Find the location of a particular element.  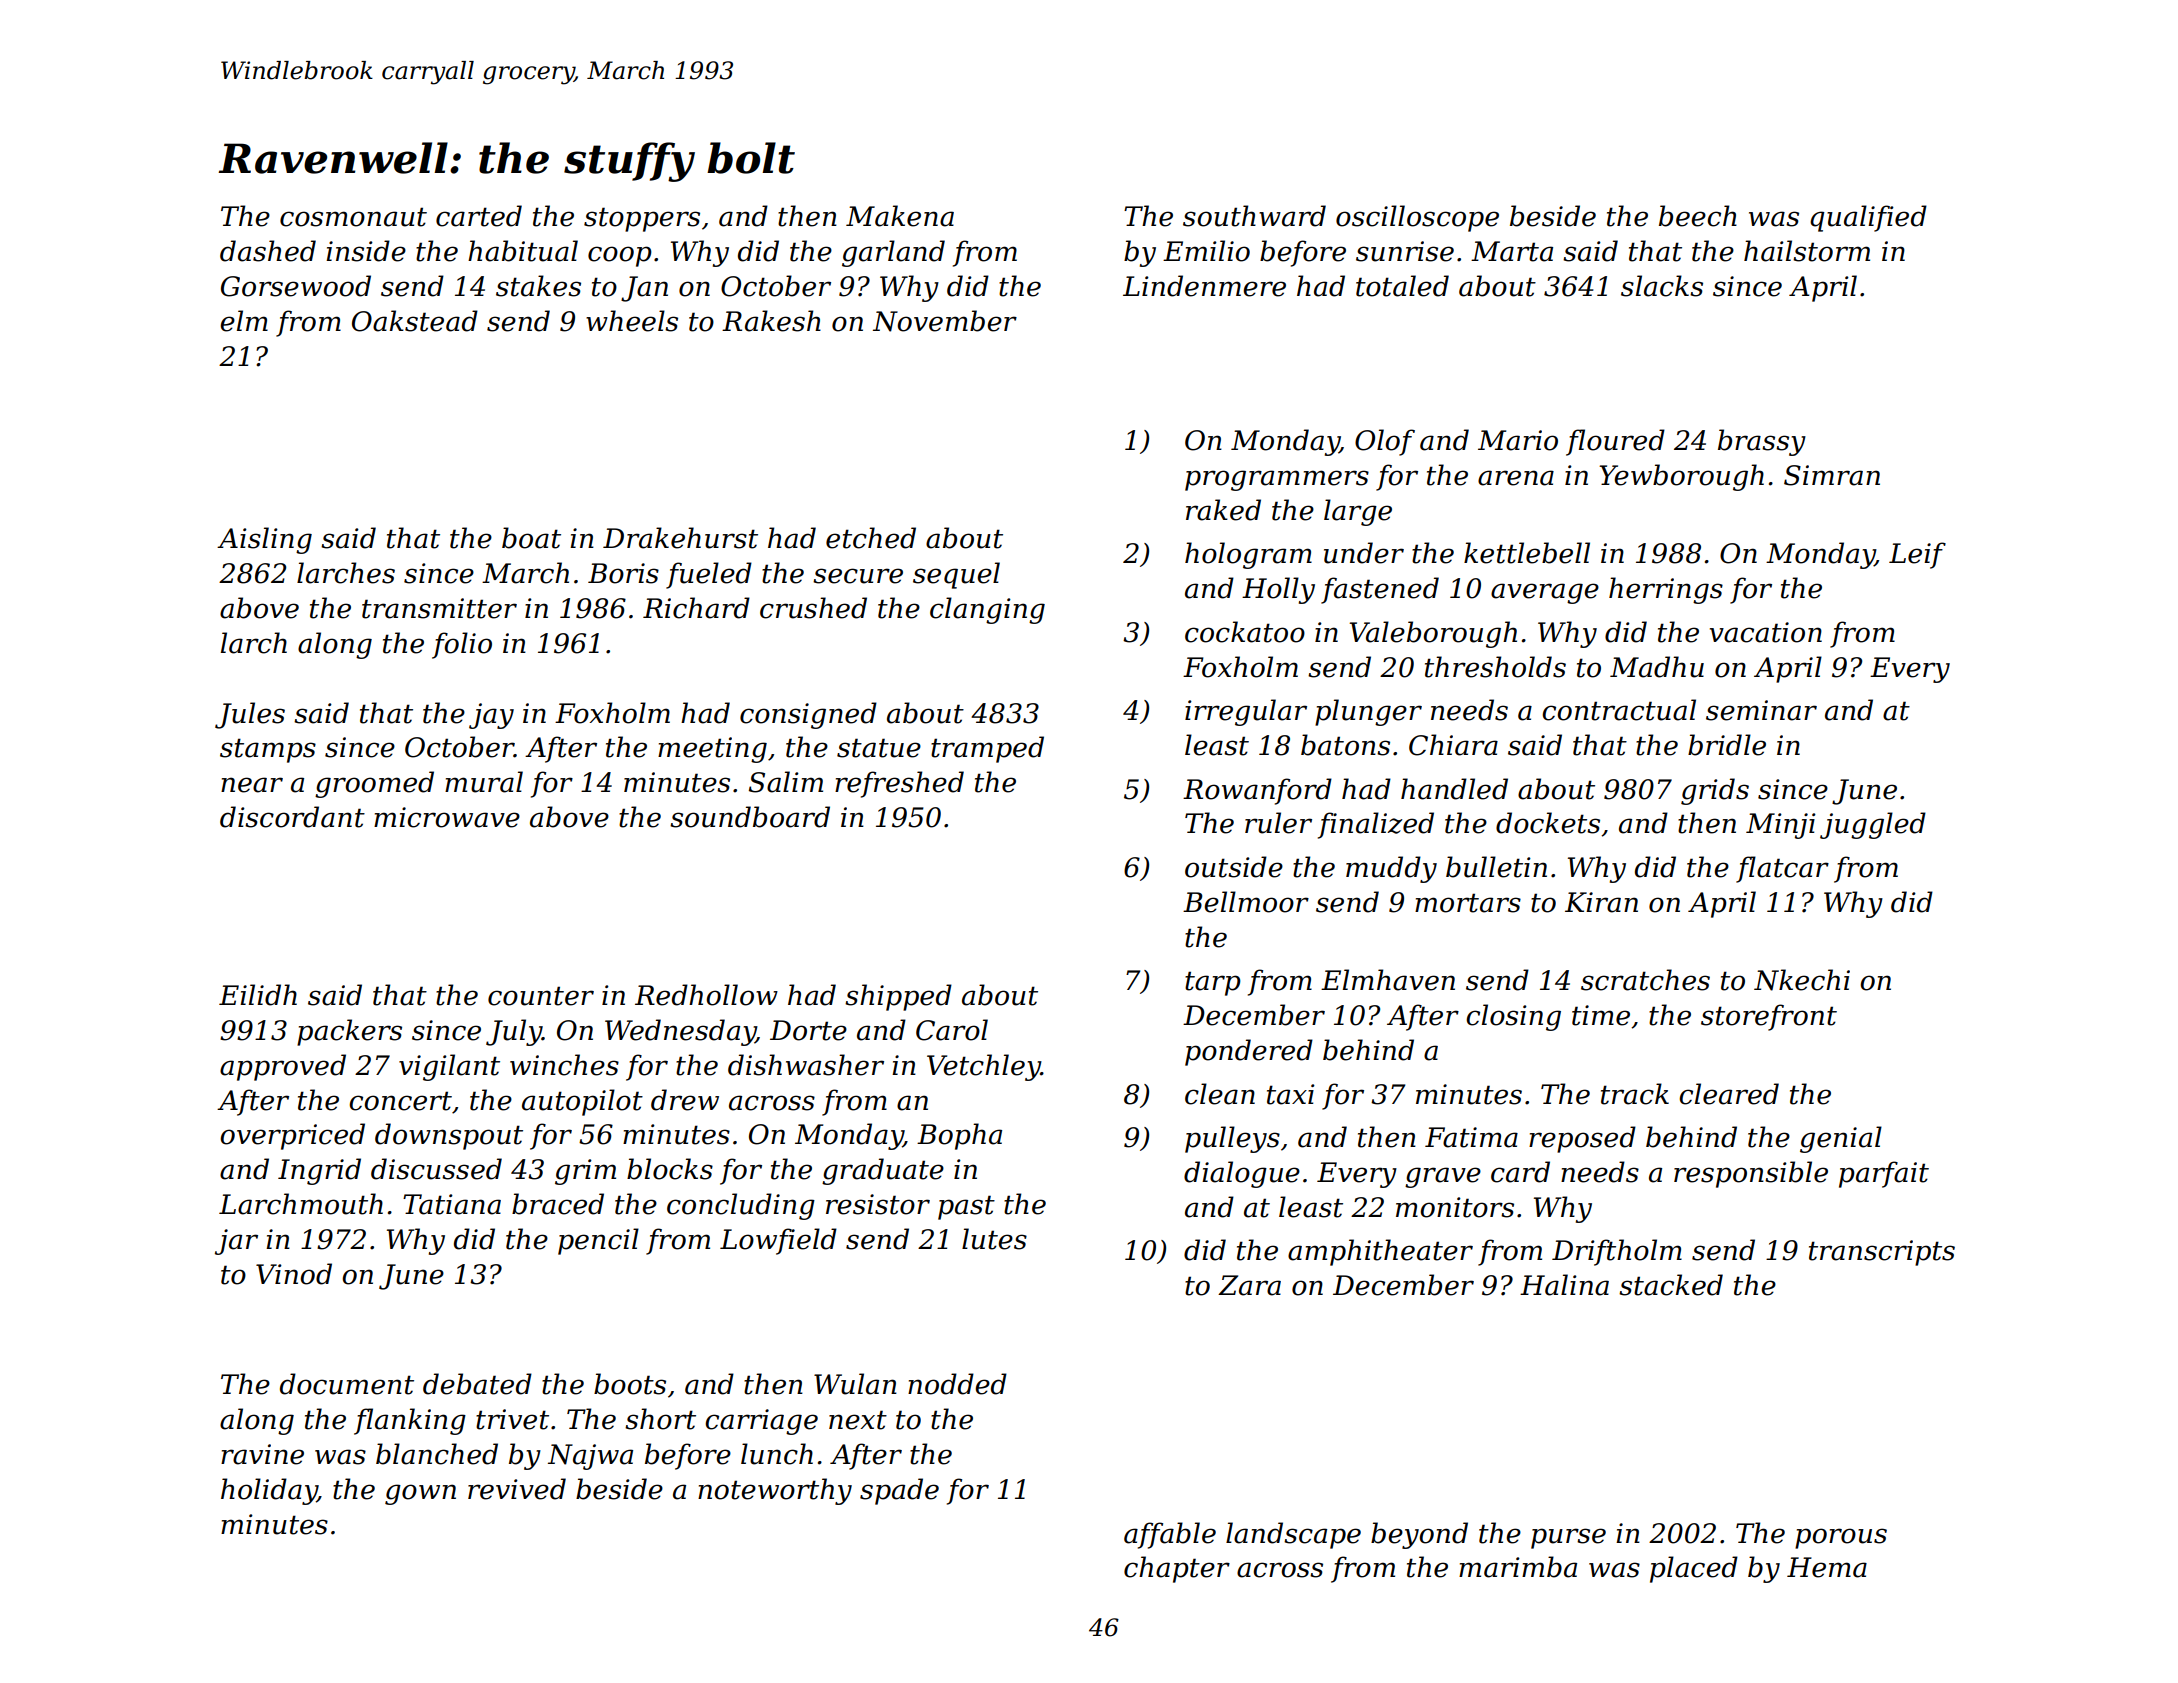

past is located at coordinates (966, 1207).
